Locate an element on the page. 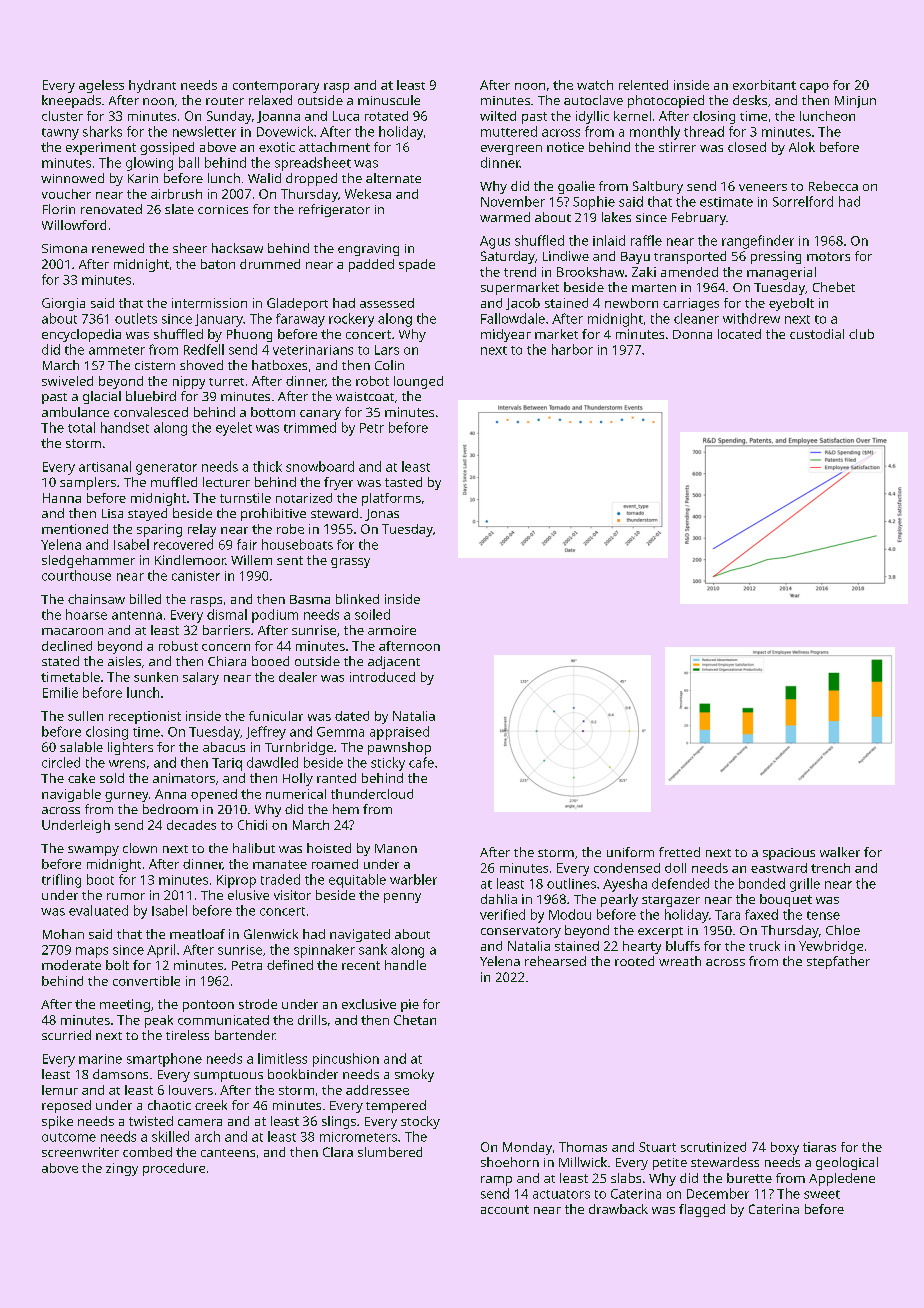 This page has height=1308, width=924. kneepads is located at coordinates (71, 101).
